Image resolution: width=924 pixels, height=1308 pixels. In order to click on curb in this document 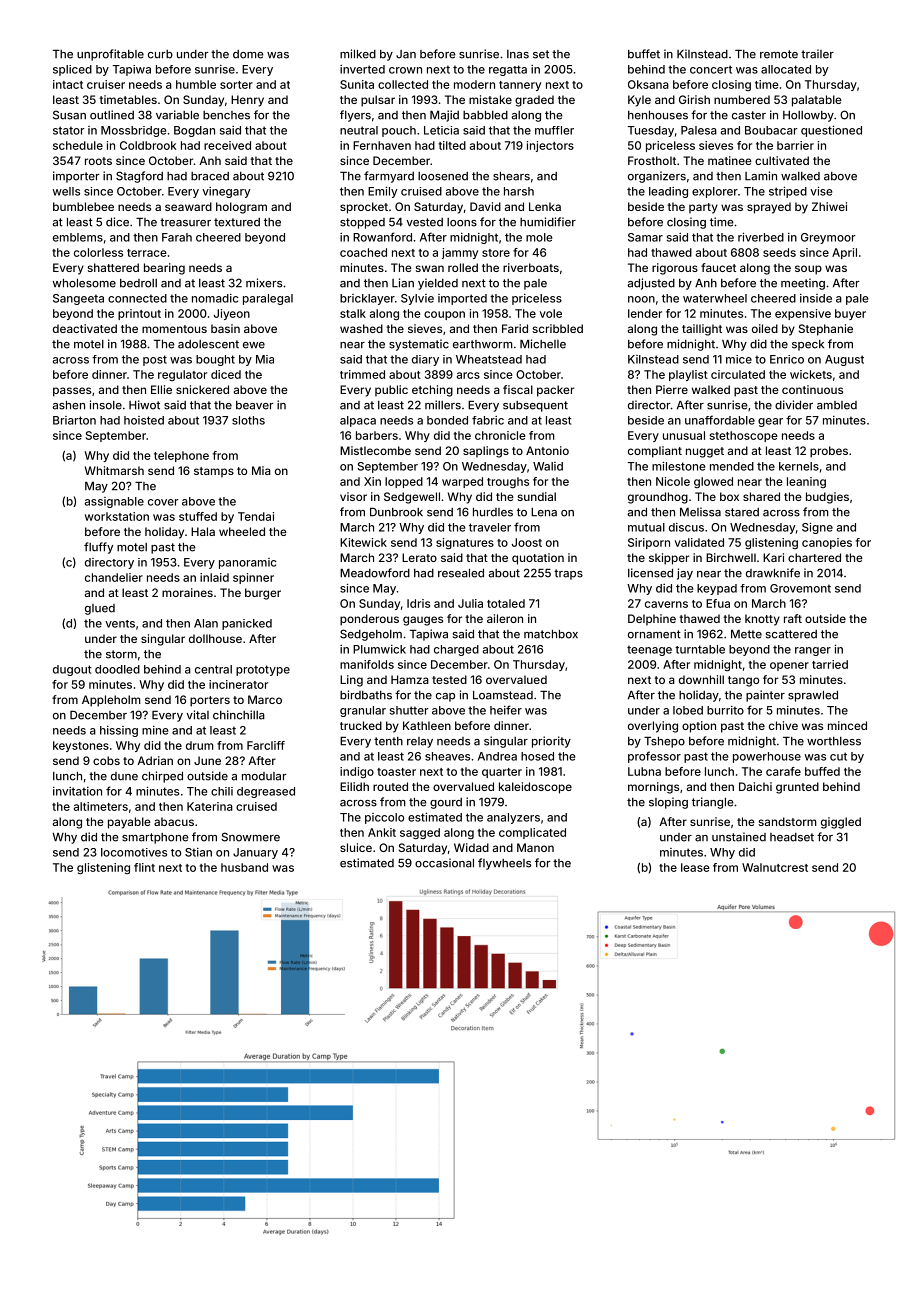, I will do `click(160, 54)`.
